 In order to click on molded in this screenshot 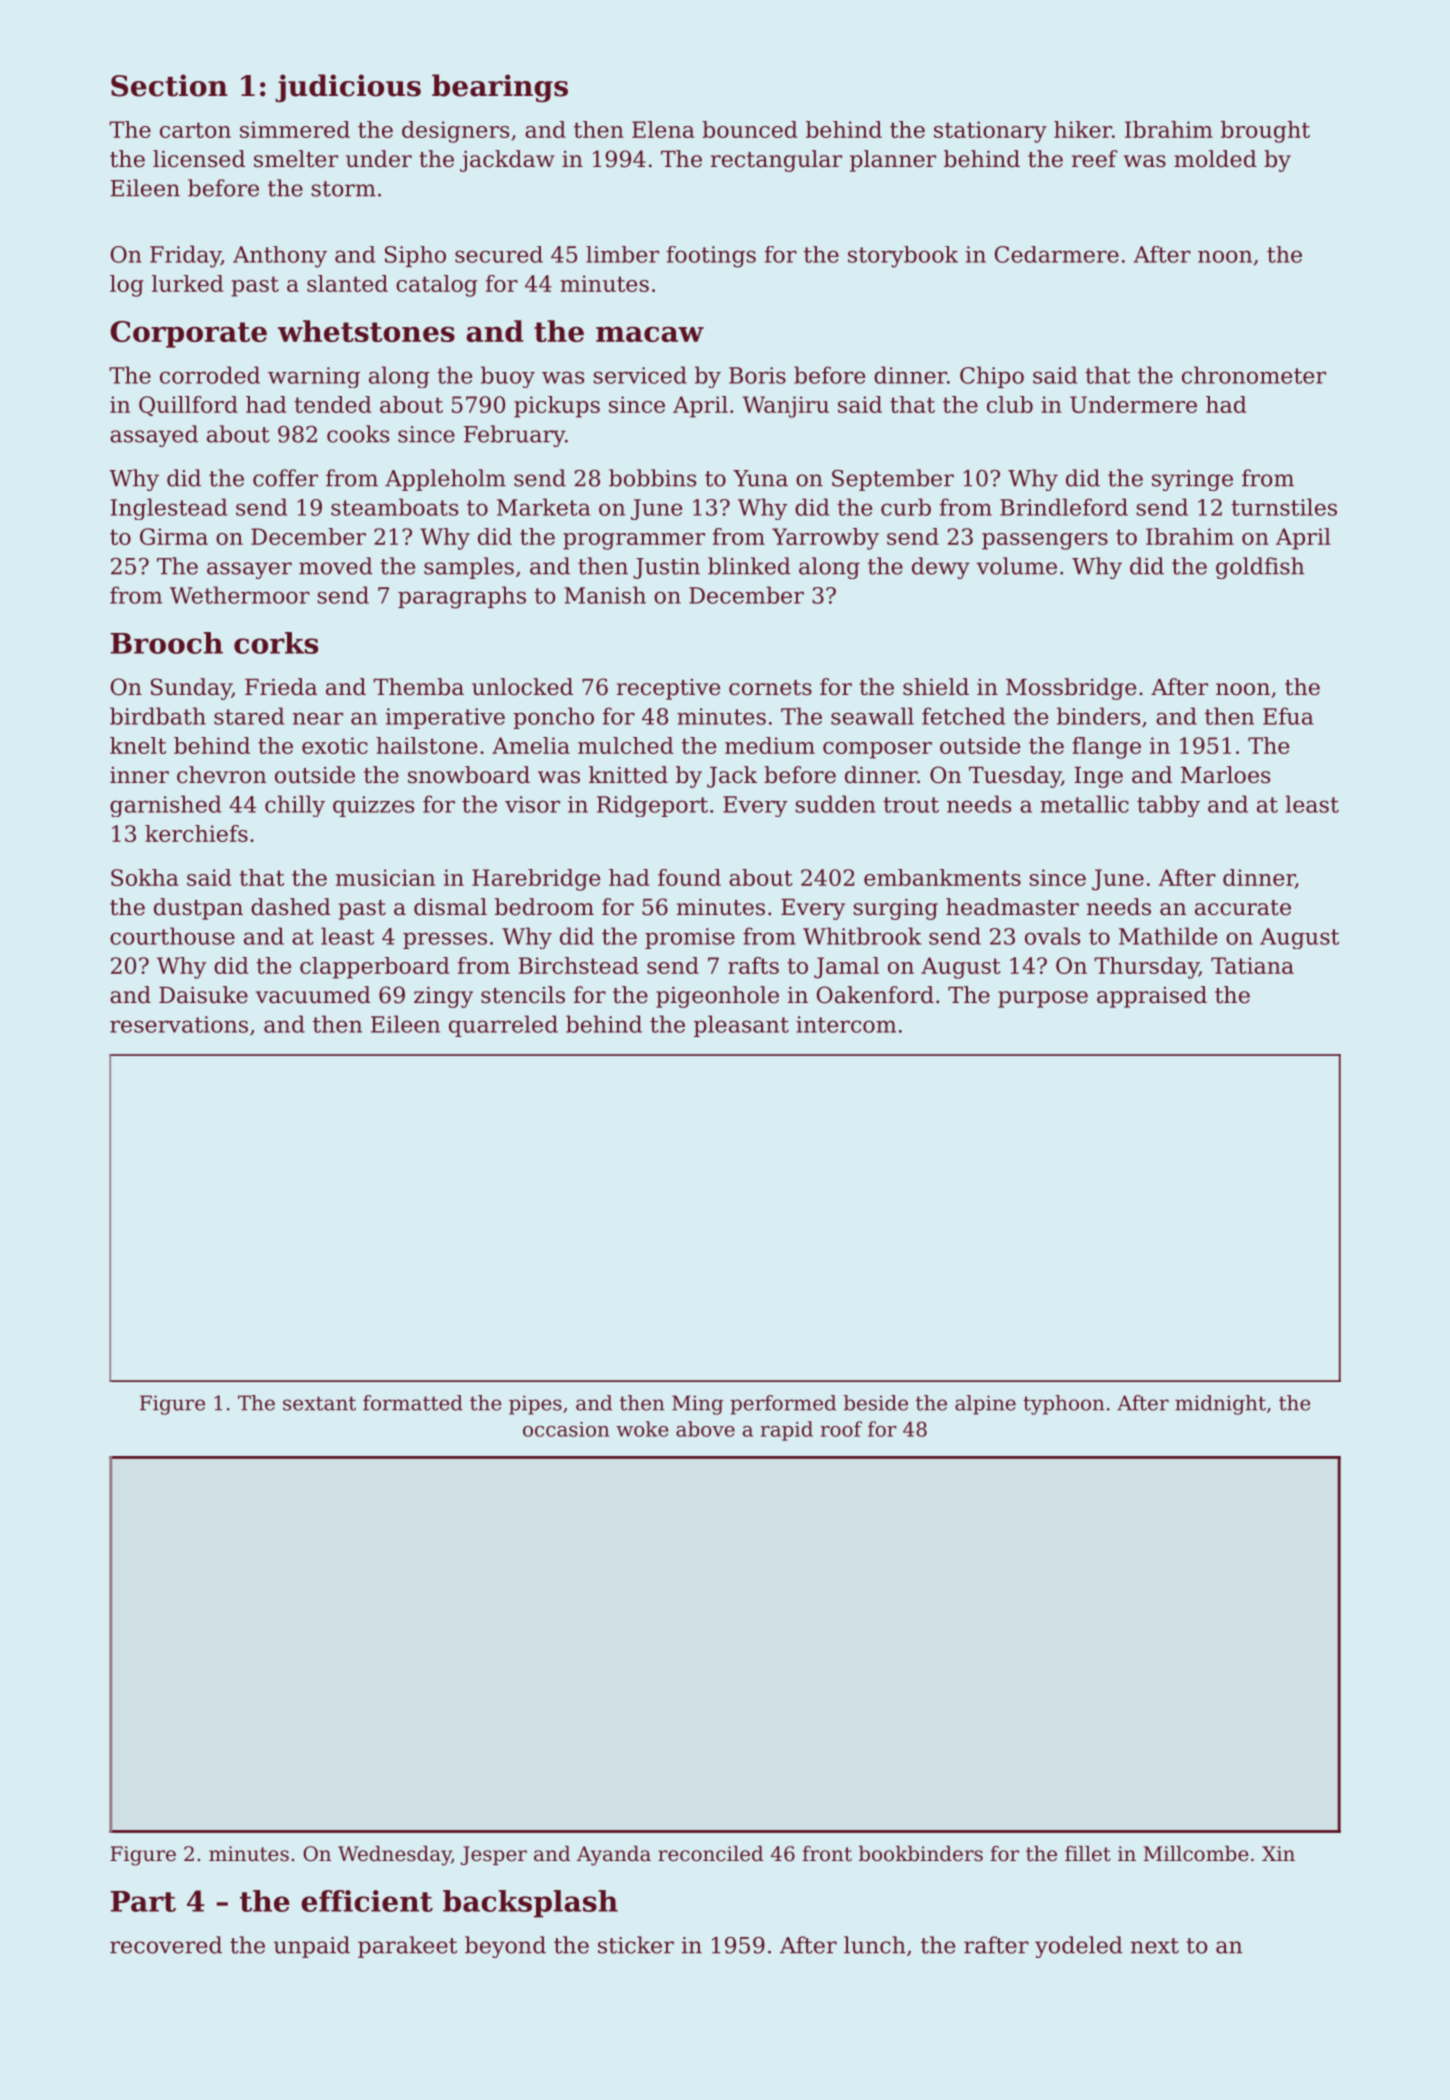, I will do `click(1215, 159)`.
